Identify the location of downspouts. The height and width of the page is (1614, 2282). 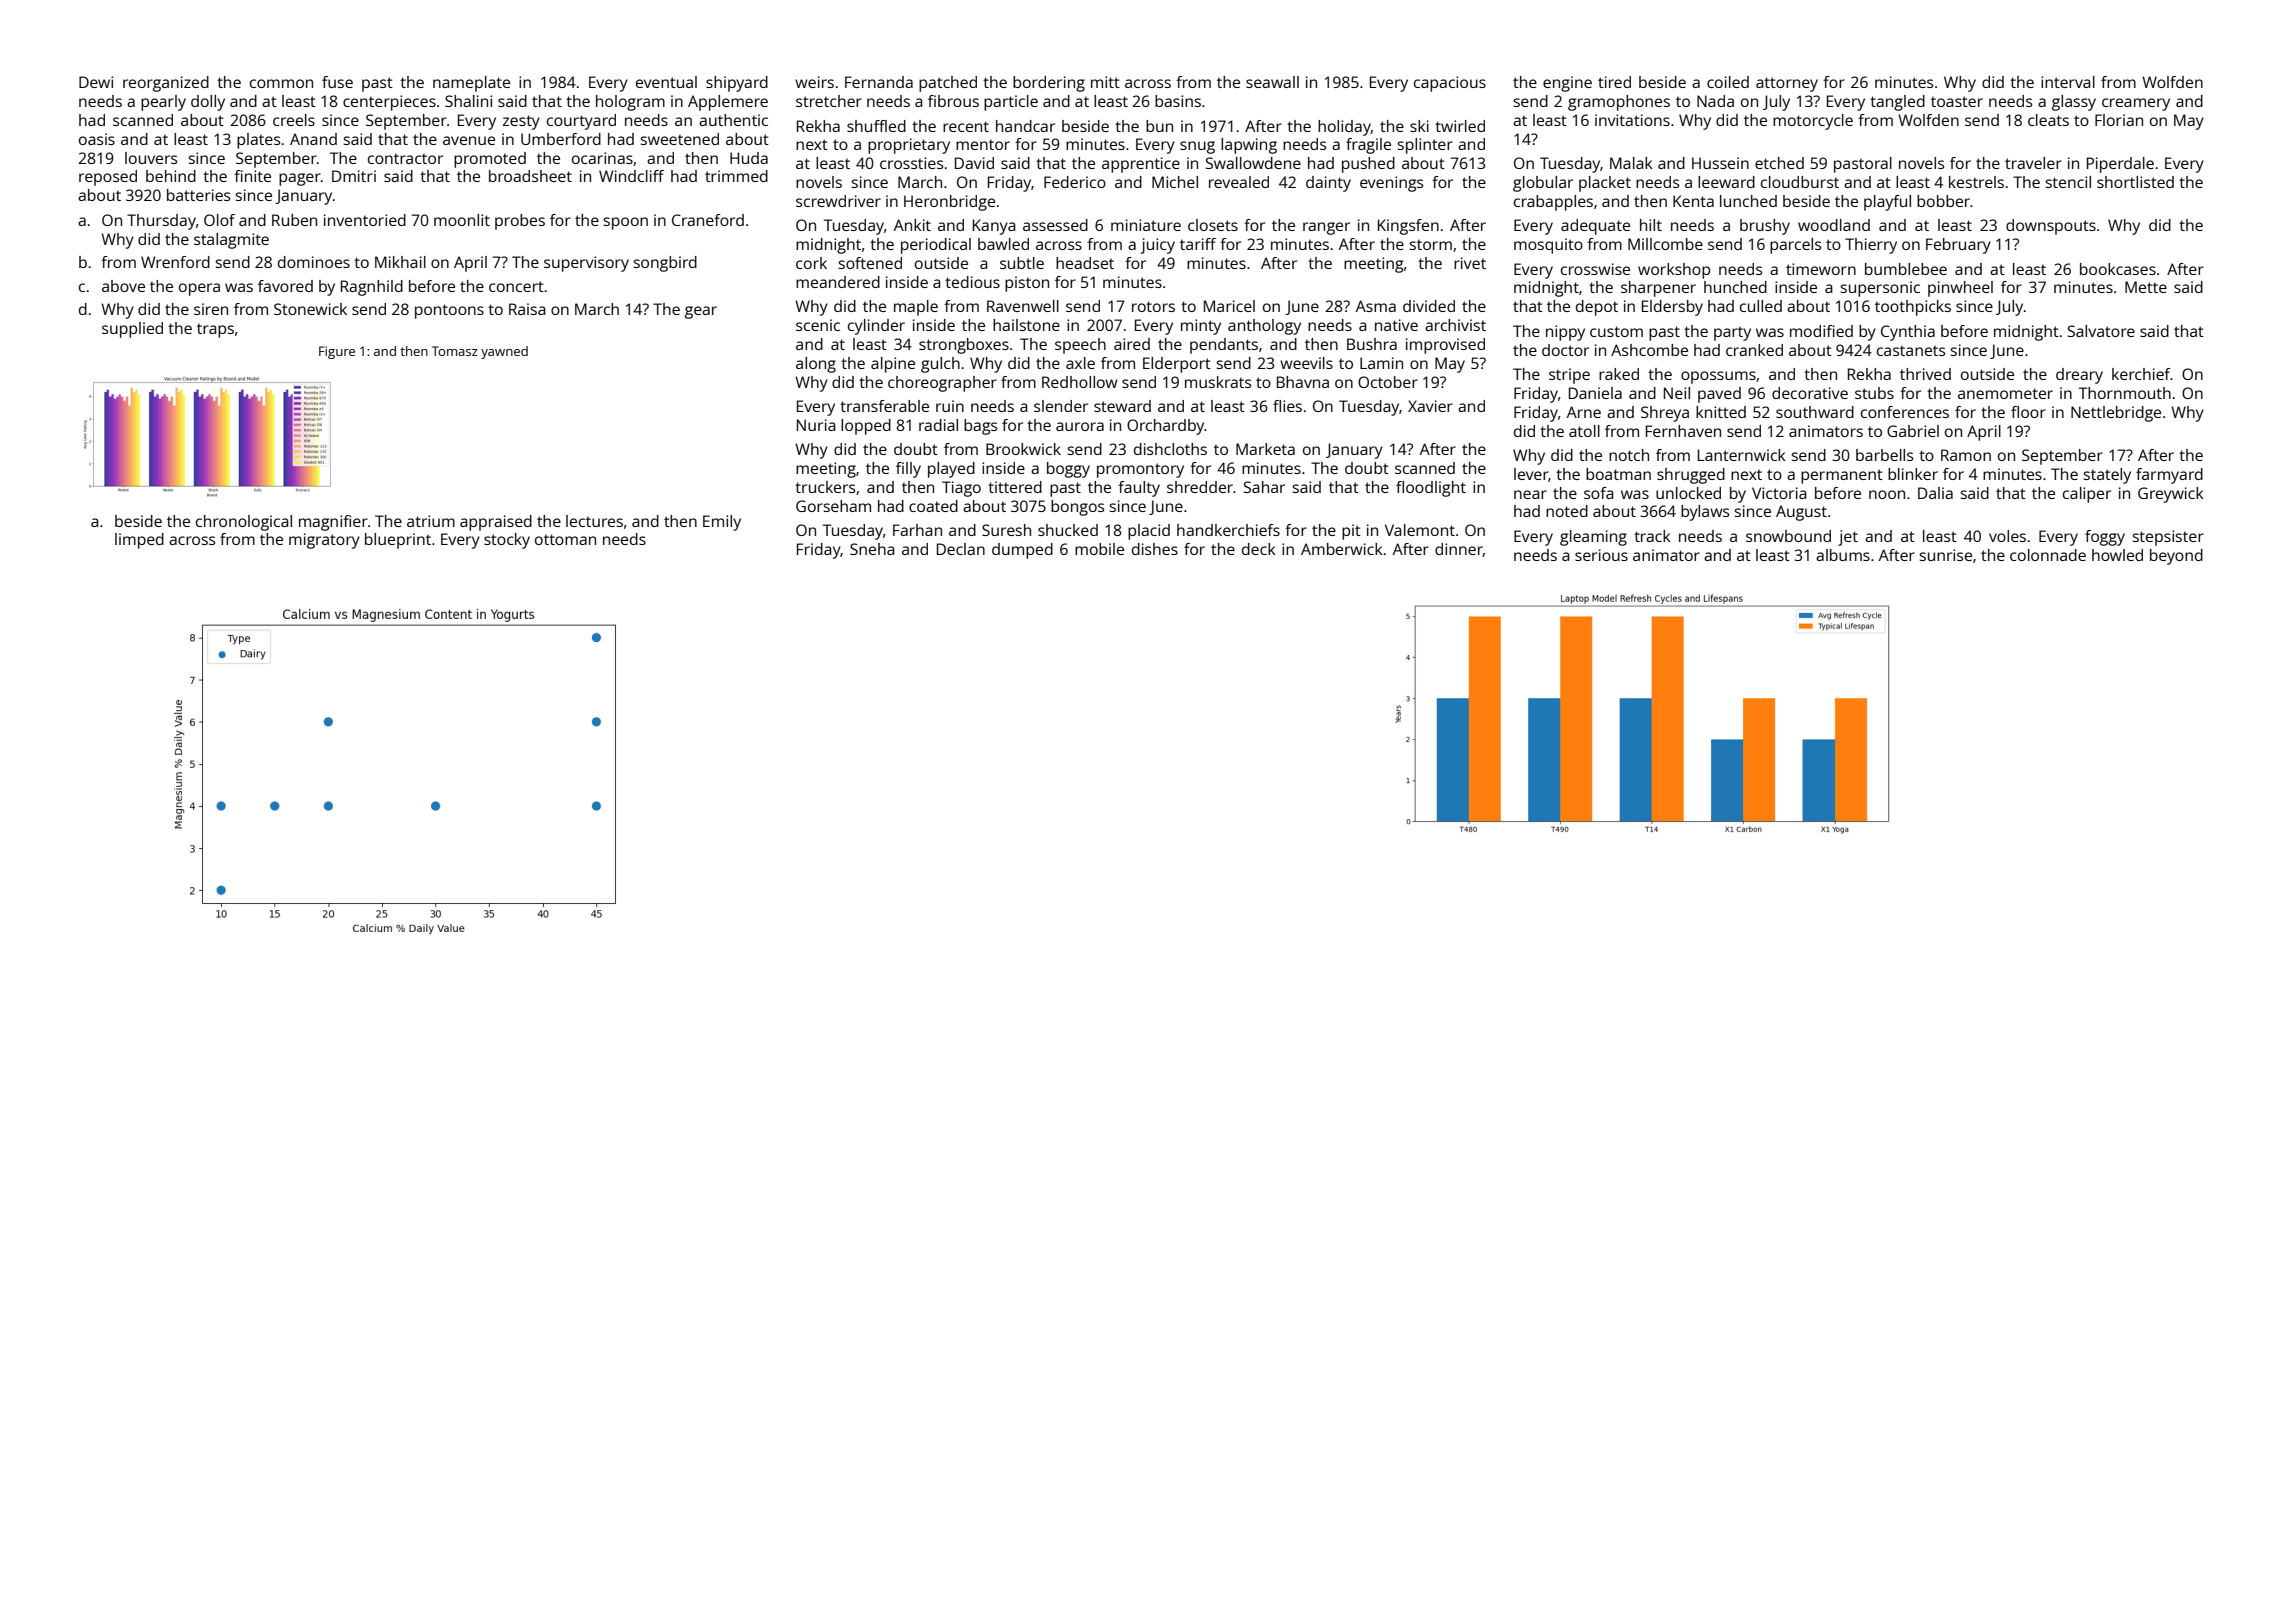
(2051, 227).
